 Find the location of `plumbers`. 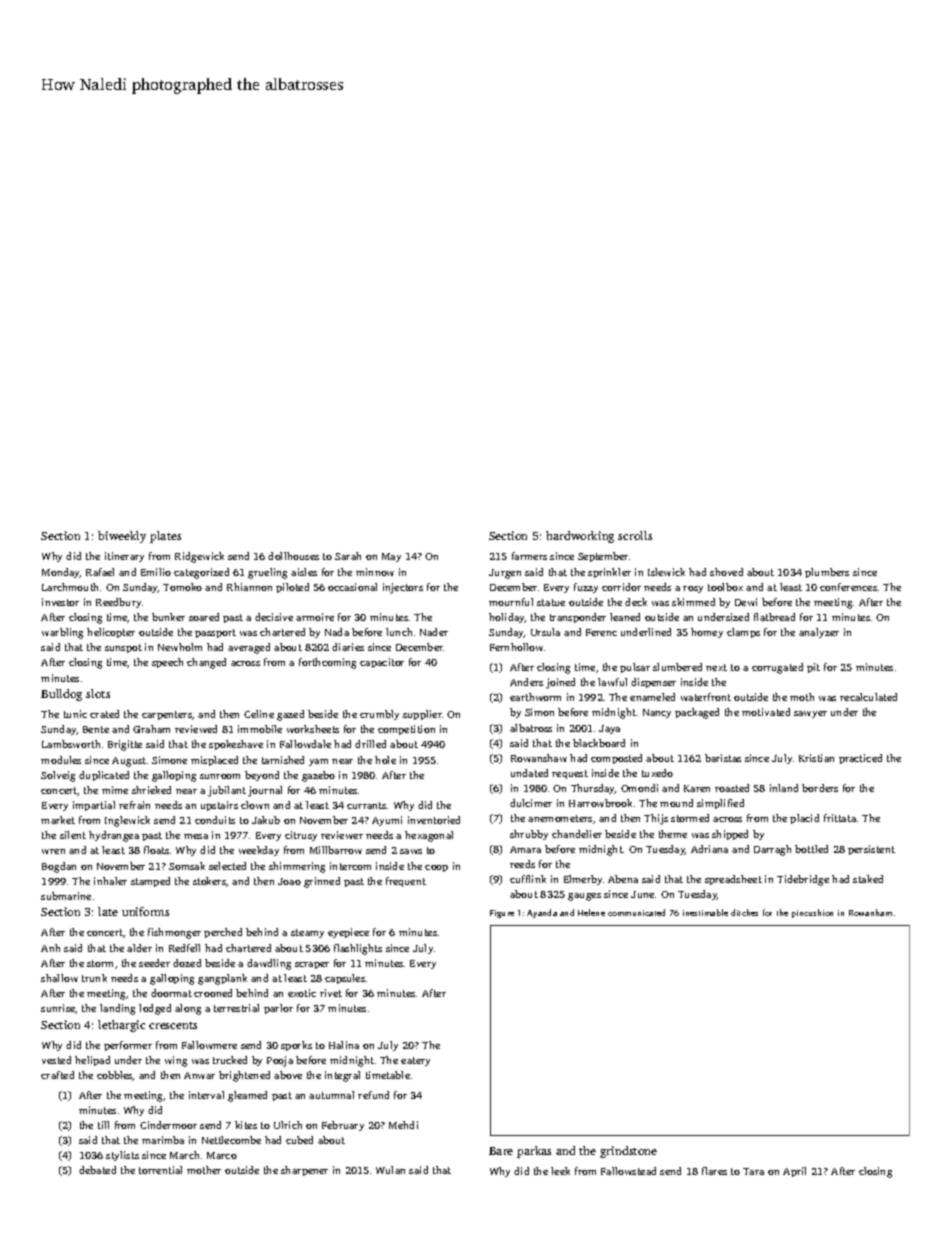

plumbers is located at coordinates (827, 573).
